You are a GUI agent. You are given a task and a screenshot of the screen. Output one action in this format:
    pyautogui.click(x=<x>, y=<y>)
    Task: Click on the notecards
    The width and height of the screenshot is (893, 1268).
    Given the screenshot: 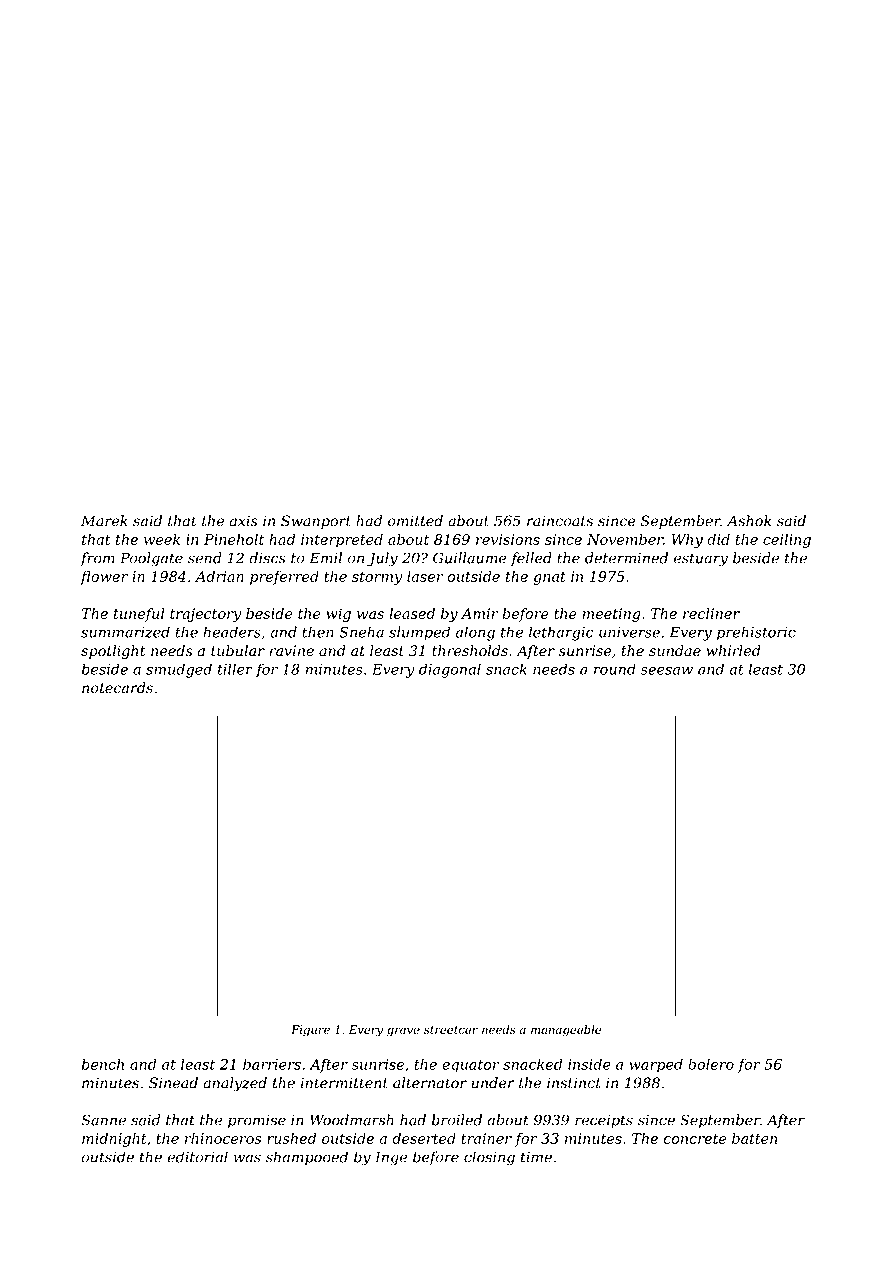 What is the action you would take?
    pyautogui.click(x=117, y=688)
